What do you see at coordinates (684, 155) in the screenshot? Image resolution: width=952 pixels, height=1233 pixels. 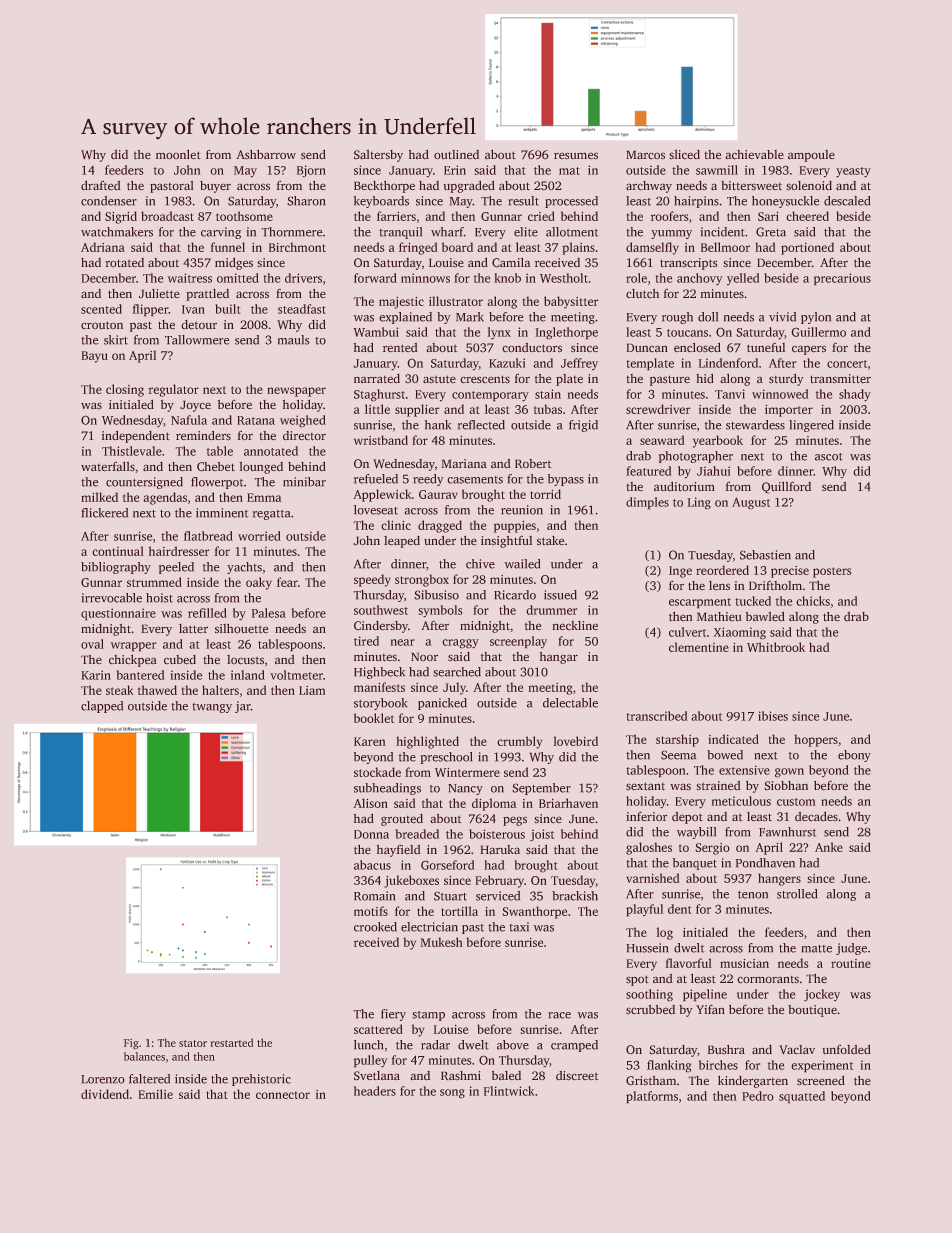 I see `sliced` at bounding box center [684, 155].
